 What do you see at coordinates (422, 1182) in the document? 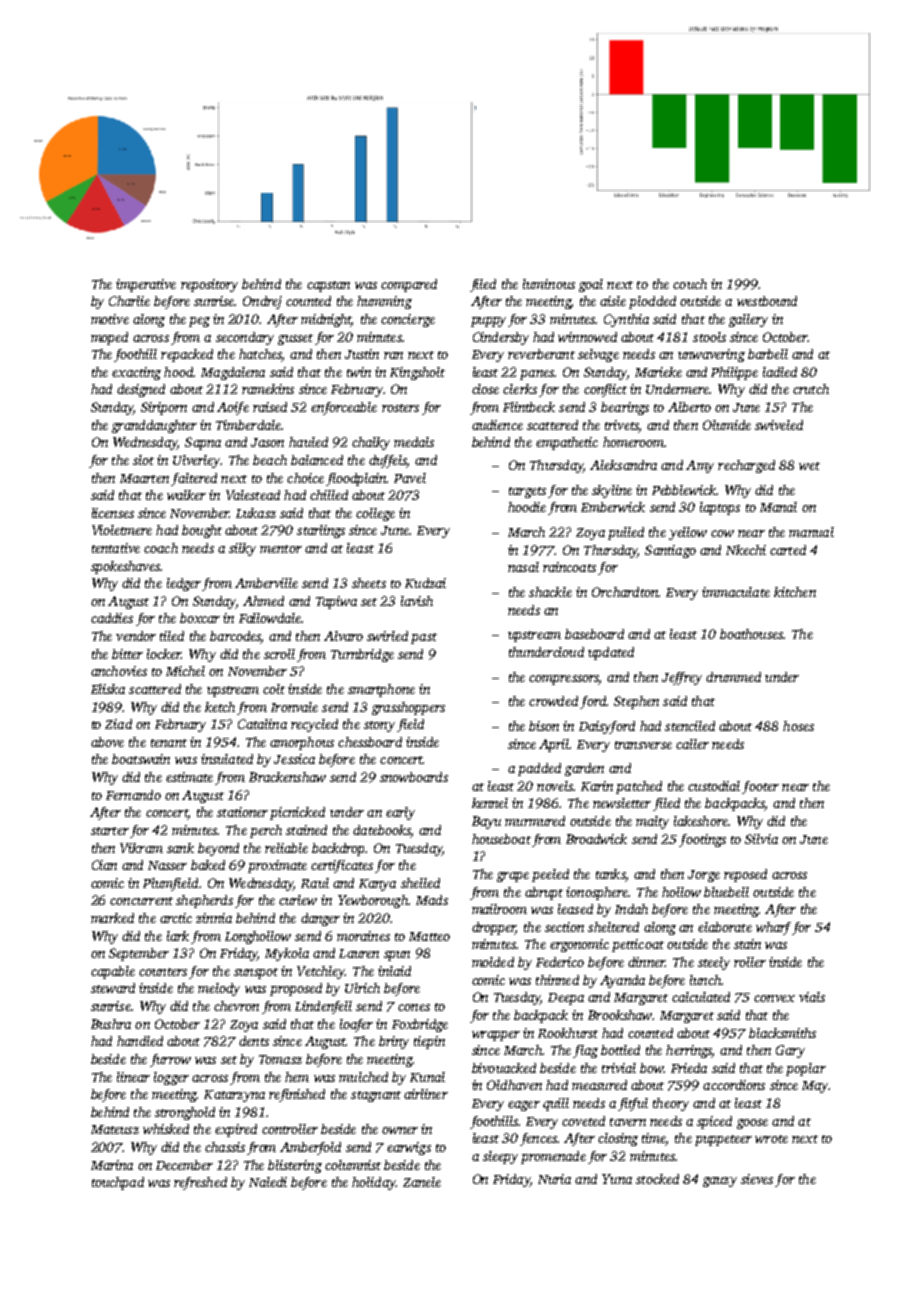
I see `Zanele` at bounding box center [422, 1182].
